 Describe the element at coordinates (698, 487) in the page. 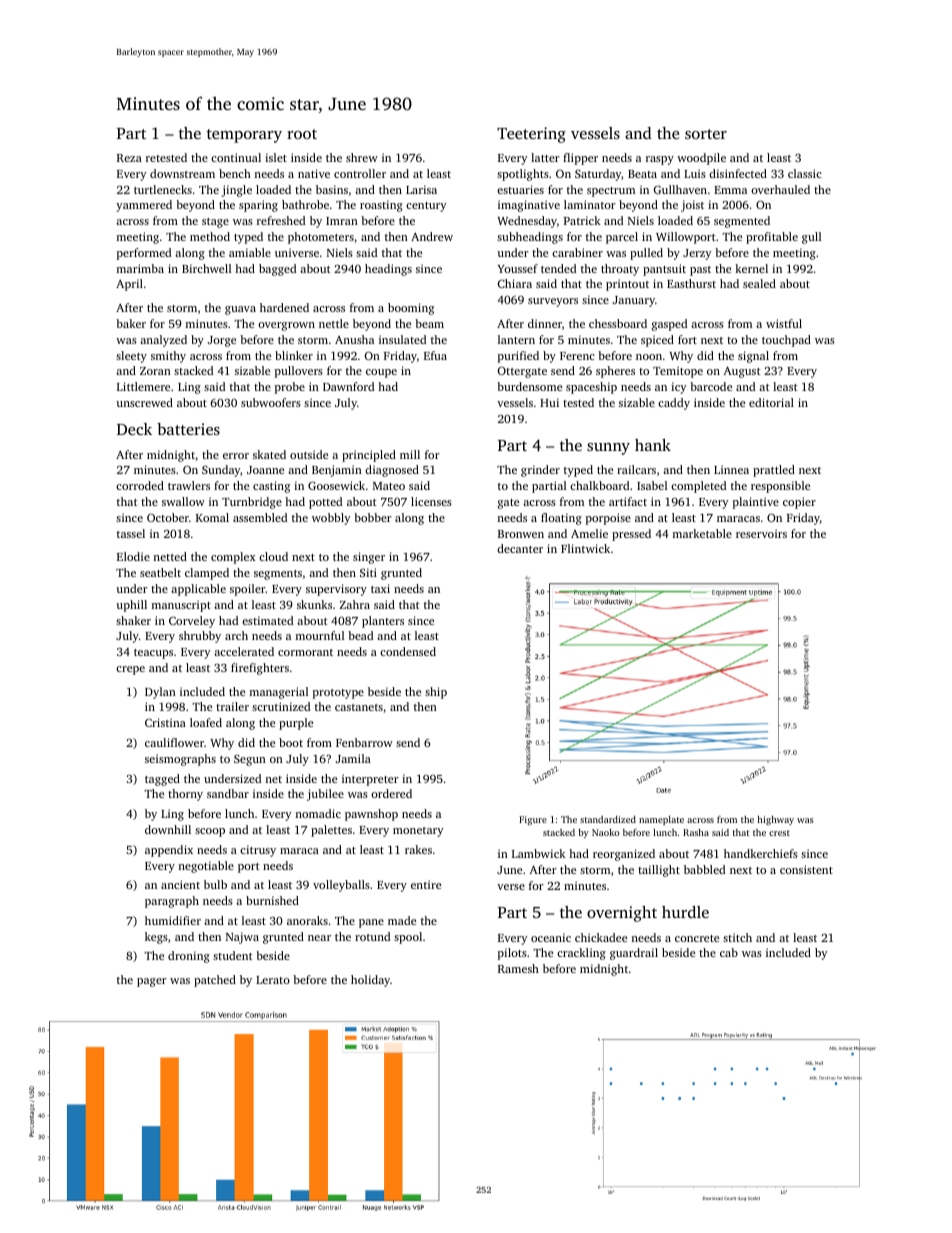

I see `completed` at that location.
